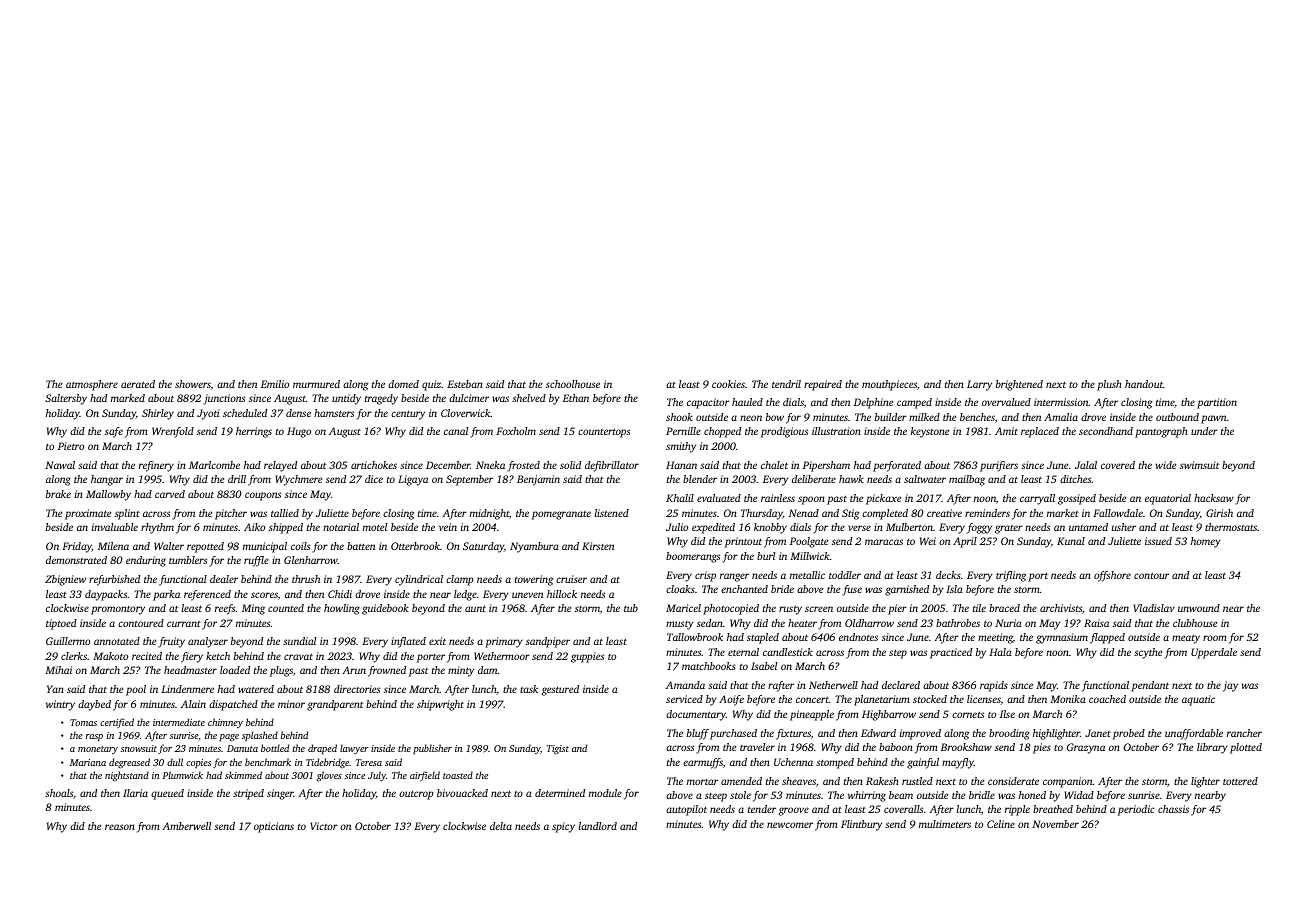 The width and height of the screenshot is (1308, 924). Describe the element at coordinates (92, 385) in the screenshot. I see `atmosphere` at that location.
